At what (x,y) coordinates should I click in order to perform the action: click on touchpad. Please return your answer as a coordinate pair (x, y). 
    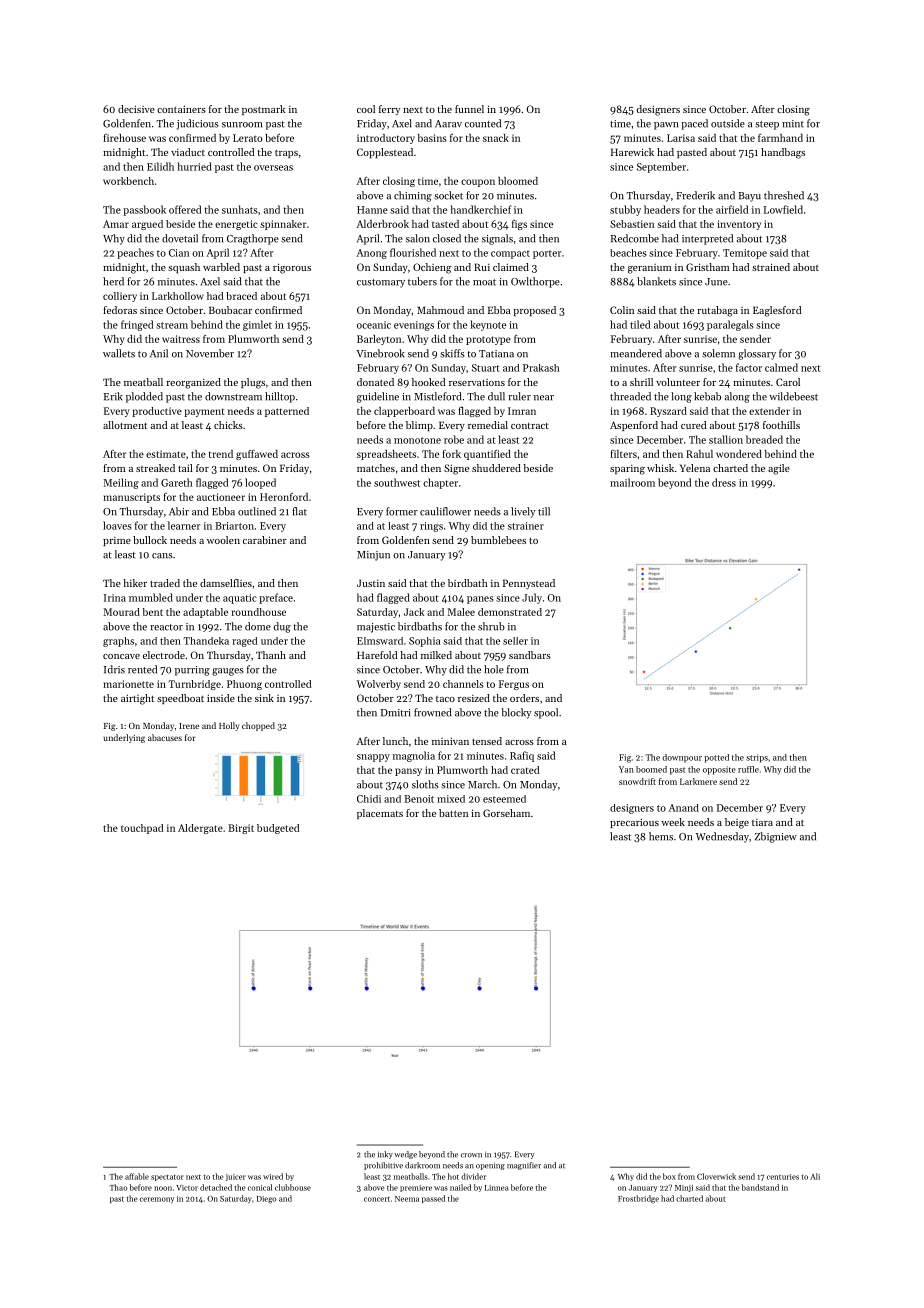
    Looking at the image, I should click on (142, 829).
